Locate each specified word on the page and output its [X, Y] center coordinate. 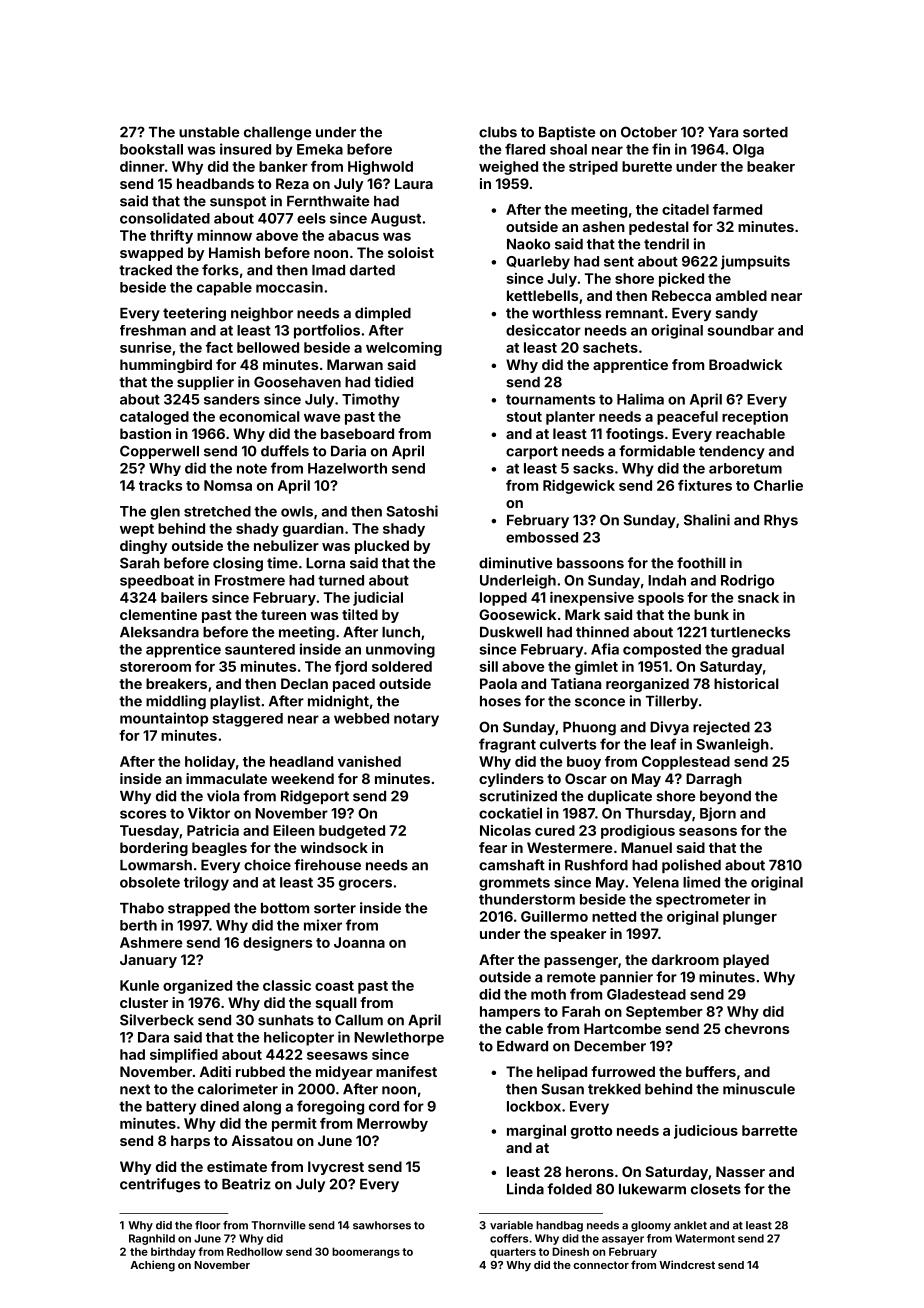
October [649, 132]
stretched [217, 511]
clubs [498, 132]
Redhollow [255, 1251]
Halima [640, 399]
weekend [302, 778]
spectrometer [703, 901]
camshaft [512, 865]
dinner [142, 166]
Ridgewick [579, 487]
